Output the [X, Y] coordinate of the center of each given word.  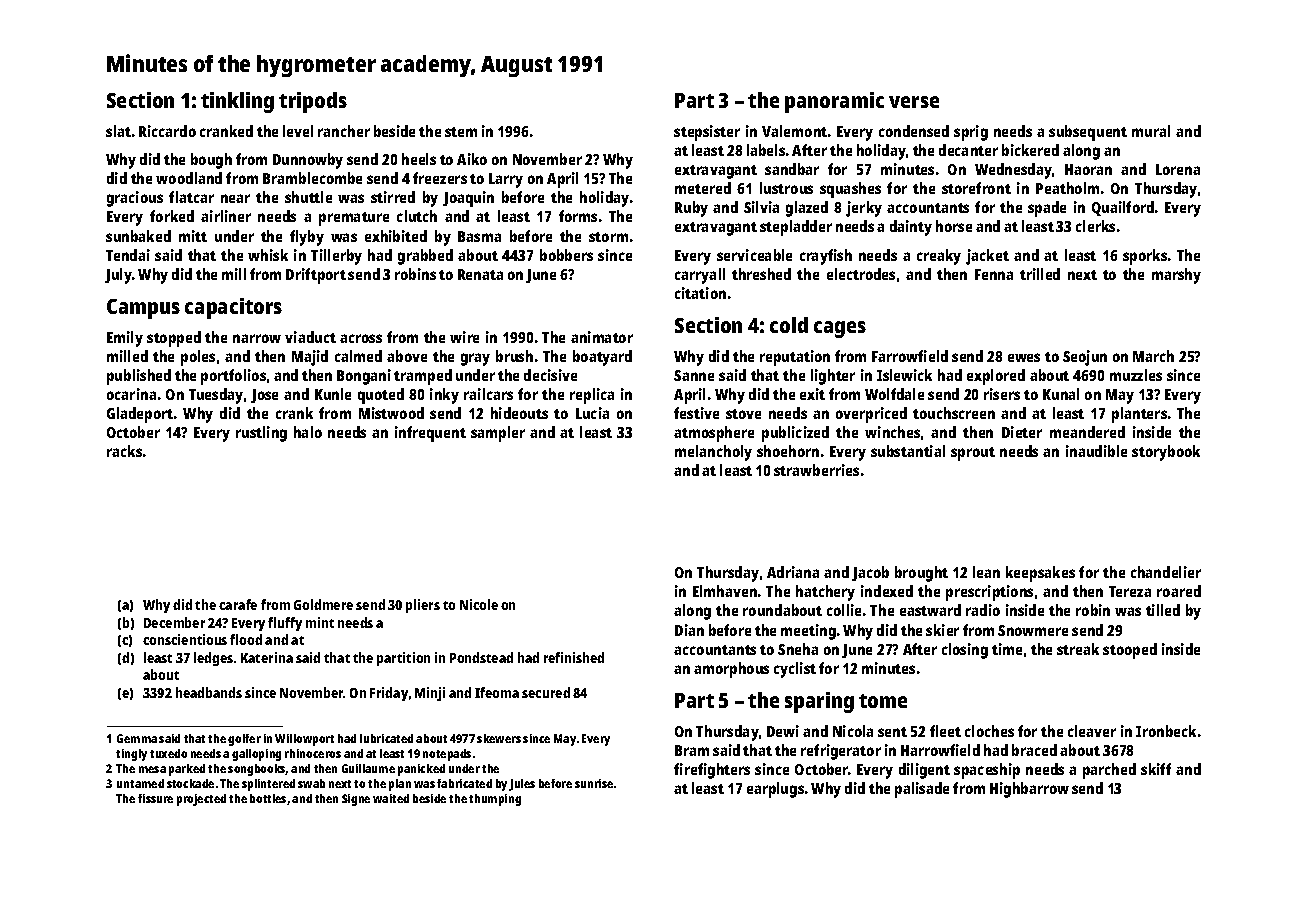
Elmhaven [725, 591]
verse [914, 102]
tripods [313, 102]
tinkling [237, 102]
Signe [356, 800]
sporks [1145, 257]
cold [789, 325]
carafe [238, 604]
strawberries [816, 470]
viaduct [310, 337]
